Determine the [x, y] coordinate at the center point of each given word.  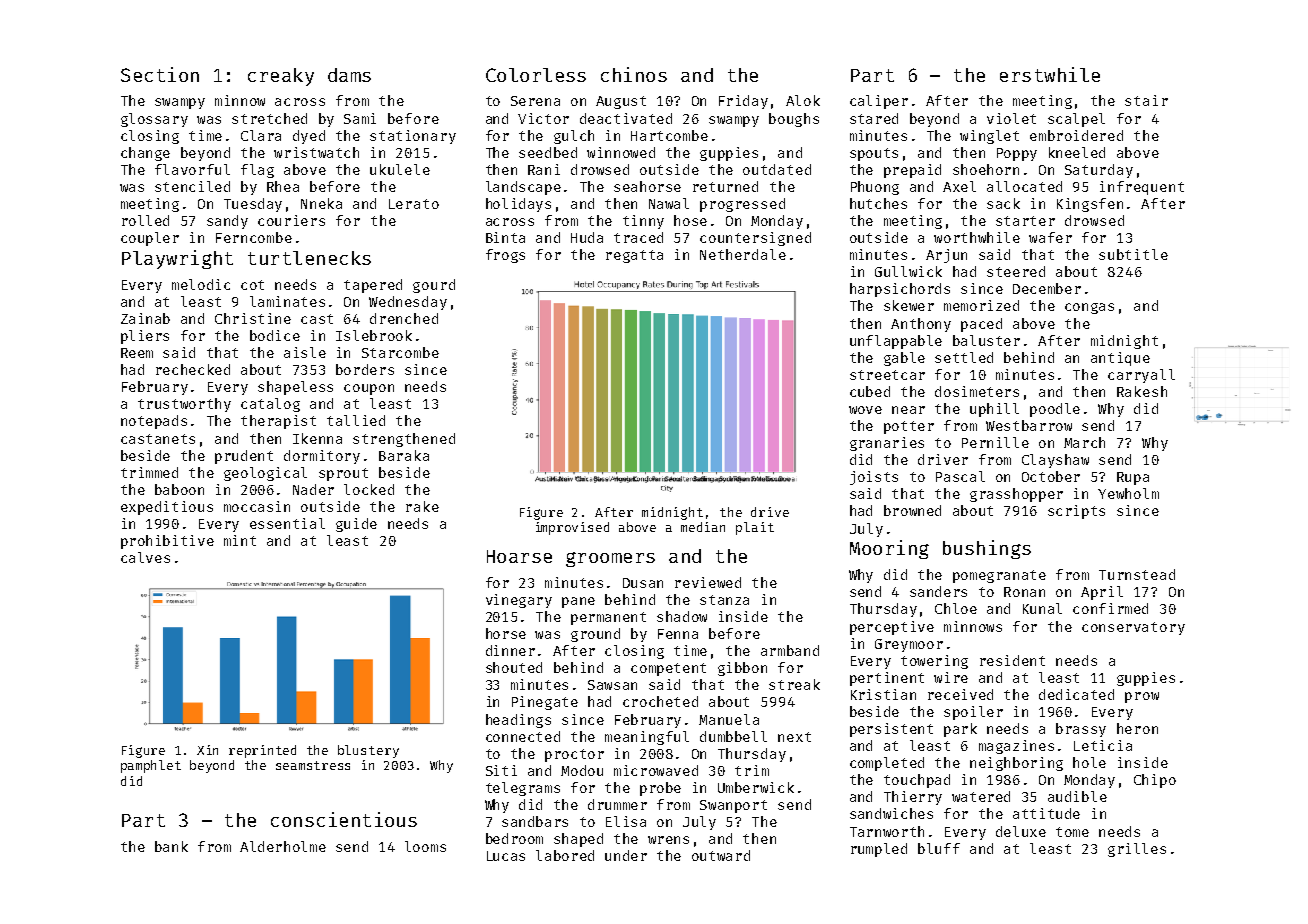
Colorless [536, 75]
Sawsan [612, 685]
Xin [207, 750]
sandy [227, 222]
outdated [777, 169]
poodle [1055, 410]
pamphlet [151, 766]
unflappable [896, 342]
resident [1012, 660]
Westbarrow [1029, 425]
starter [1025, 221]
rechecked [193, 369]
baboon [179, 489]
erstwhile [1050, 74]
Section [160, 74]
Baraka [404, 455]
